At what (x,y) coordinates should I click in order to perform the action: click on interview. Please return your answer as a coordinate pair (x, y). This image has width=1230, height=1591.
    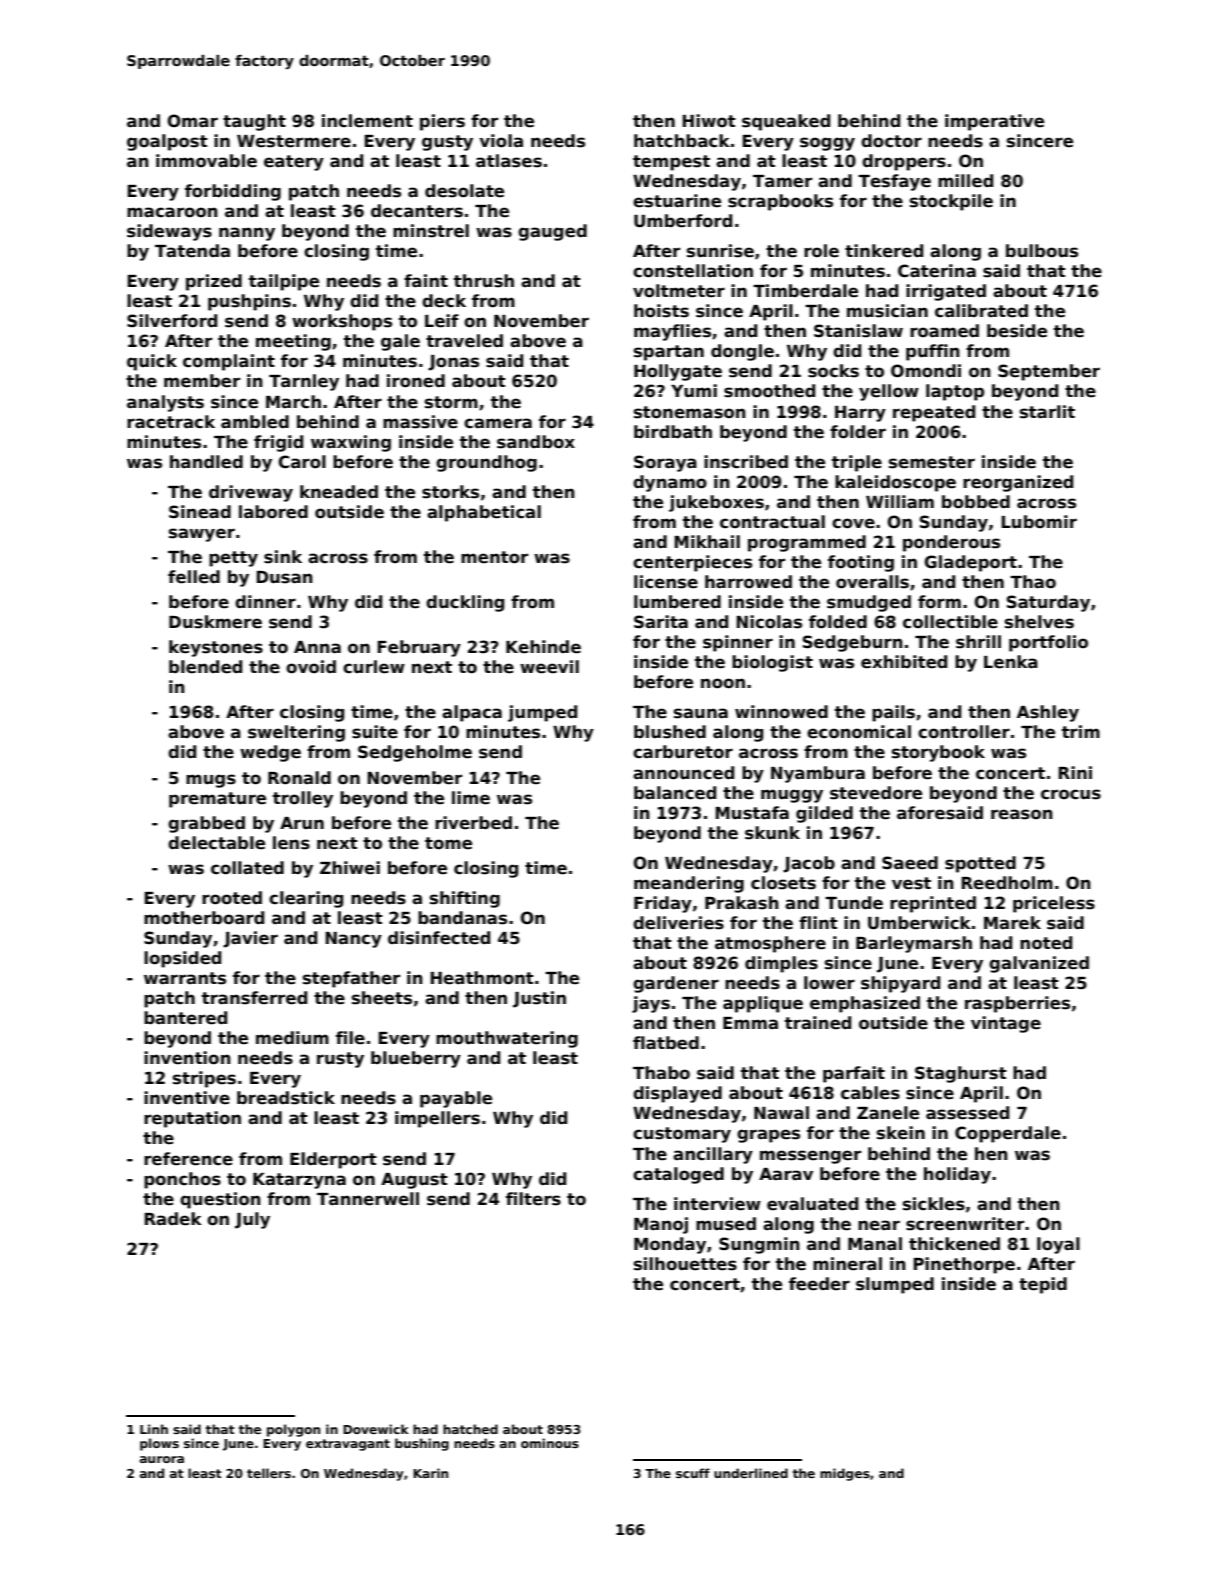
    Looking at the image, I should click on (717, 1204).
